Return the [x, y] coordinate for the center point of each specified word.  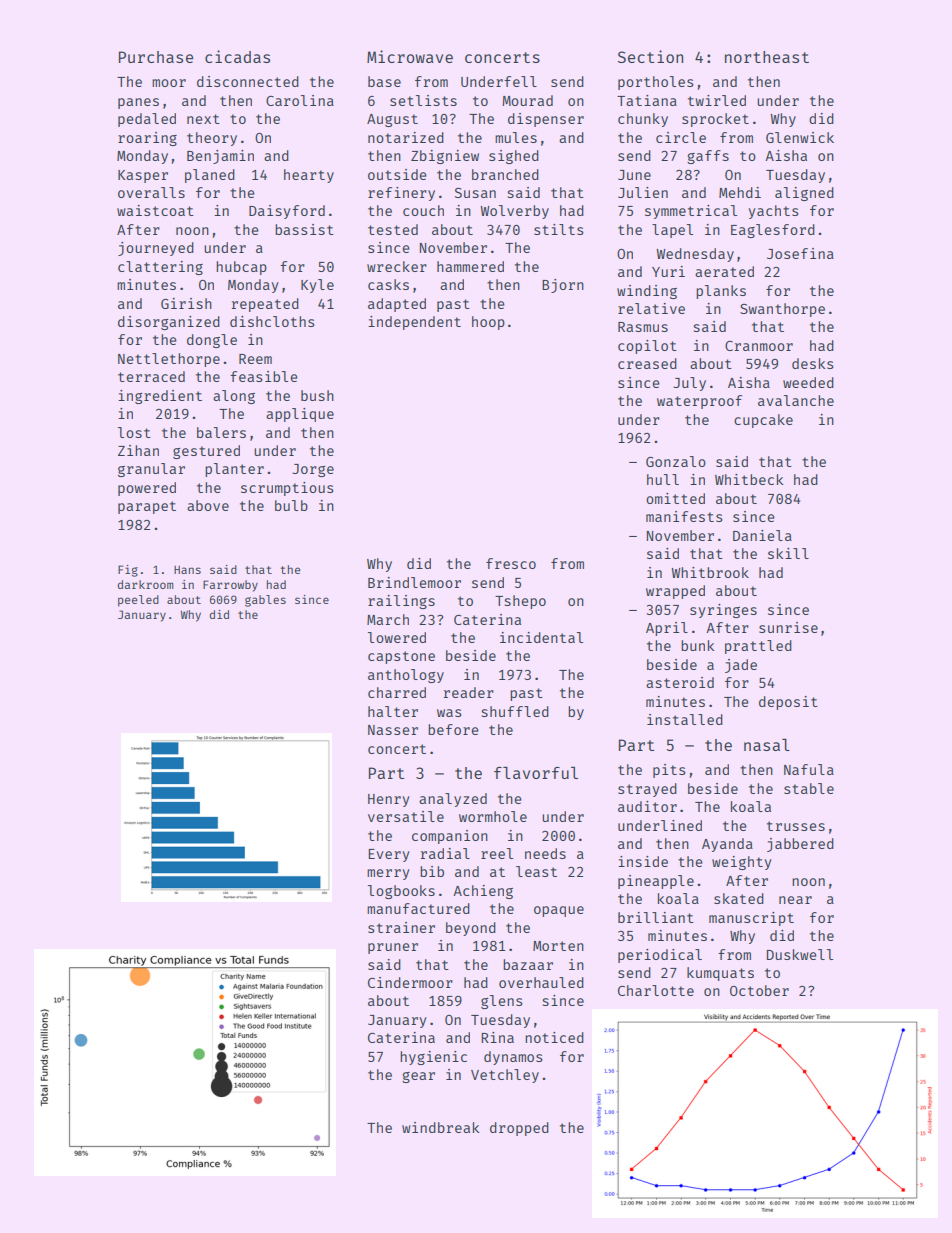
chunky [643, 120]
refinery [401, 194]
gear [418, 1077]
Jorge [313, 470]
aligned [804, 194]
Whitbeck [749, 479]
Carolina [300, 100]
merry [388, 874]
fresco [511, 563]
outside [397, 174]
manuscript [751, 919]
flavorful [536, 772]
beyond [471, 929]
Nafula [809, 769]
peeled [138, 601]
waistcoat [155, 210]
